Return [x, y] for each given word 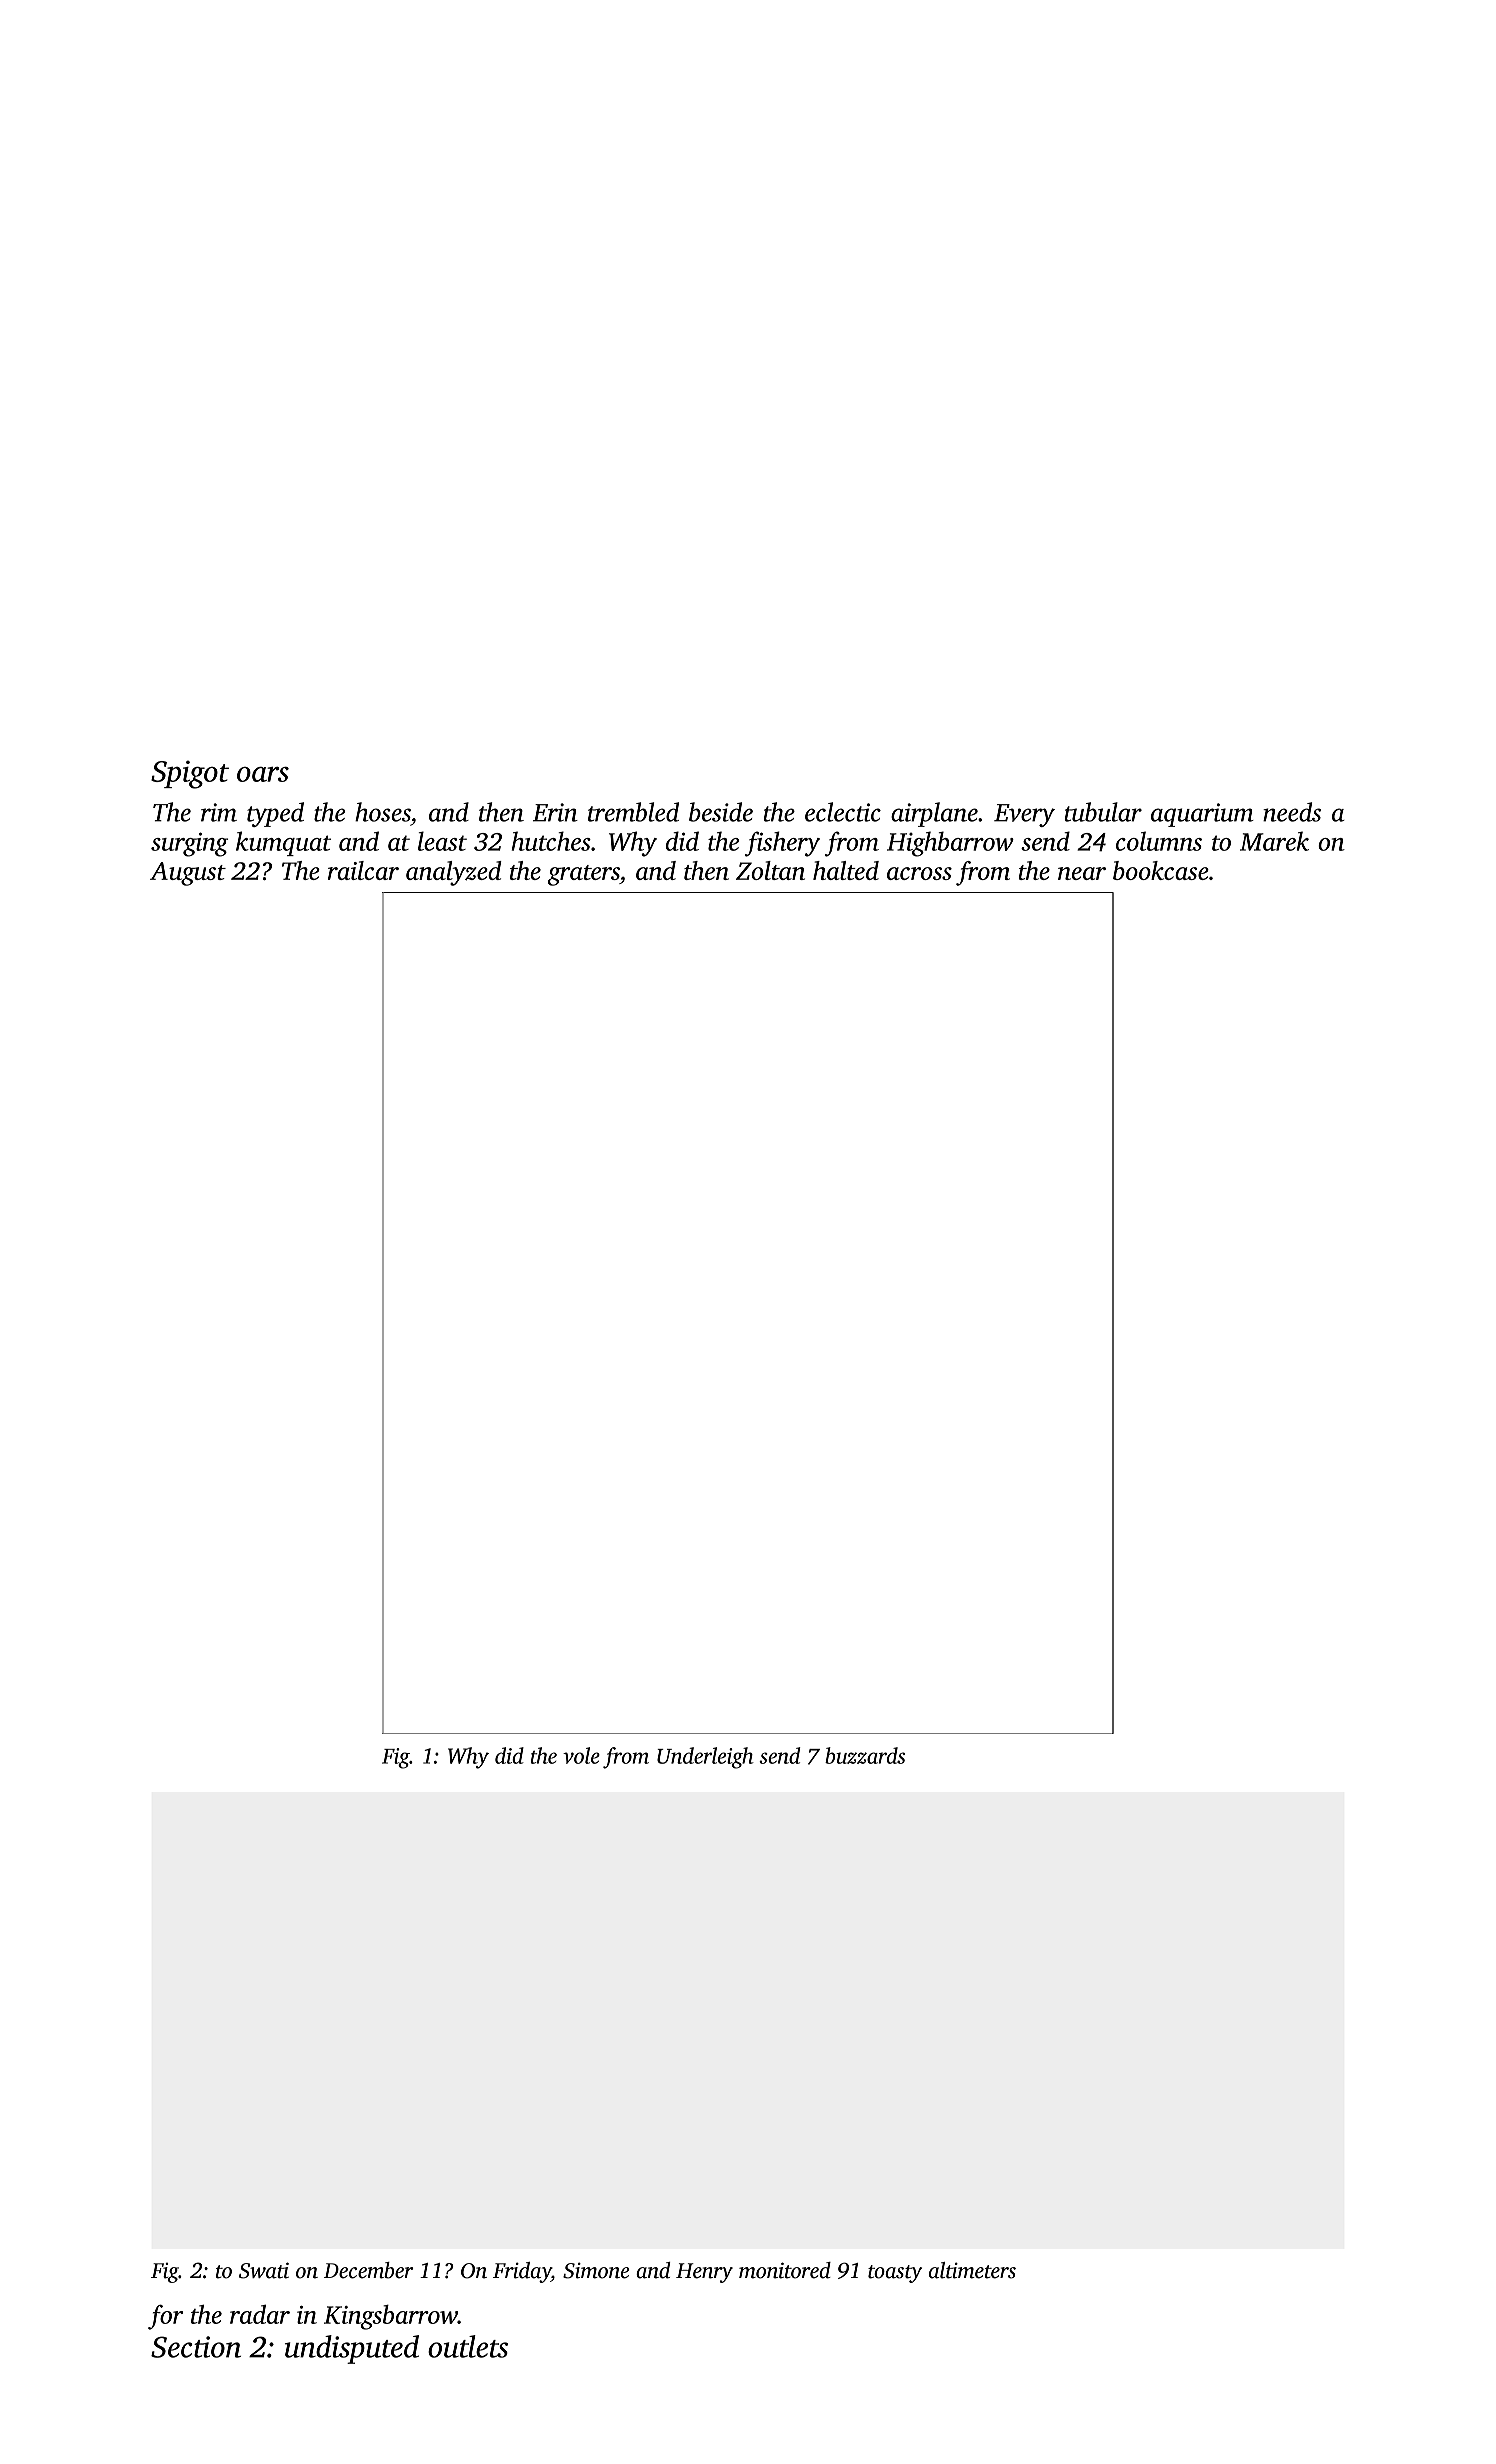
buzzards [865, 1755]
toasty [895, 2274]
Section [196, 2347]
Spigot [190, 775]
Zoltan [770, 870]
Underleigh [705, 1758]
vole [581, 1755]
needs [1292, 812]
